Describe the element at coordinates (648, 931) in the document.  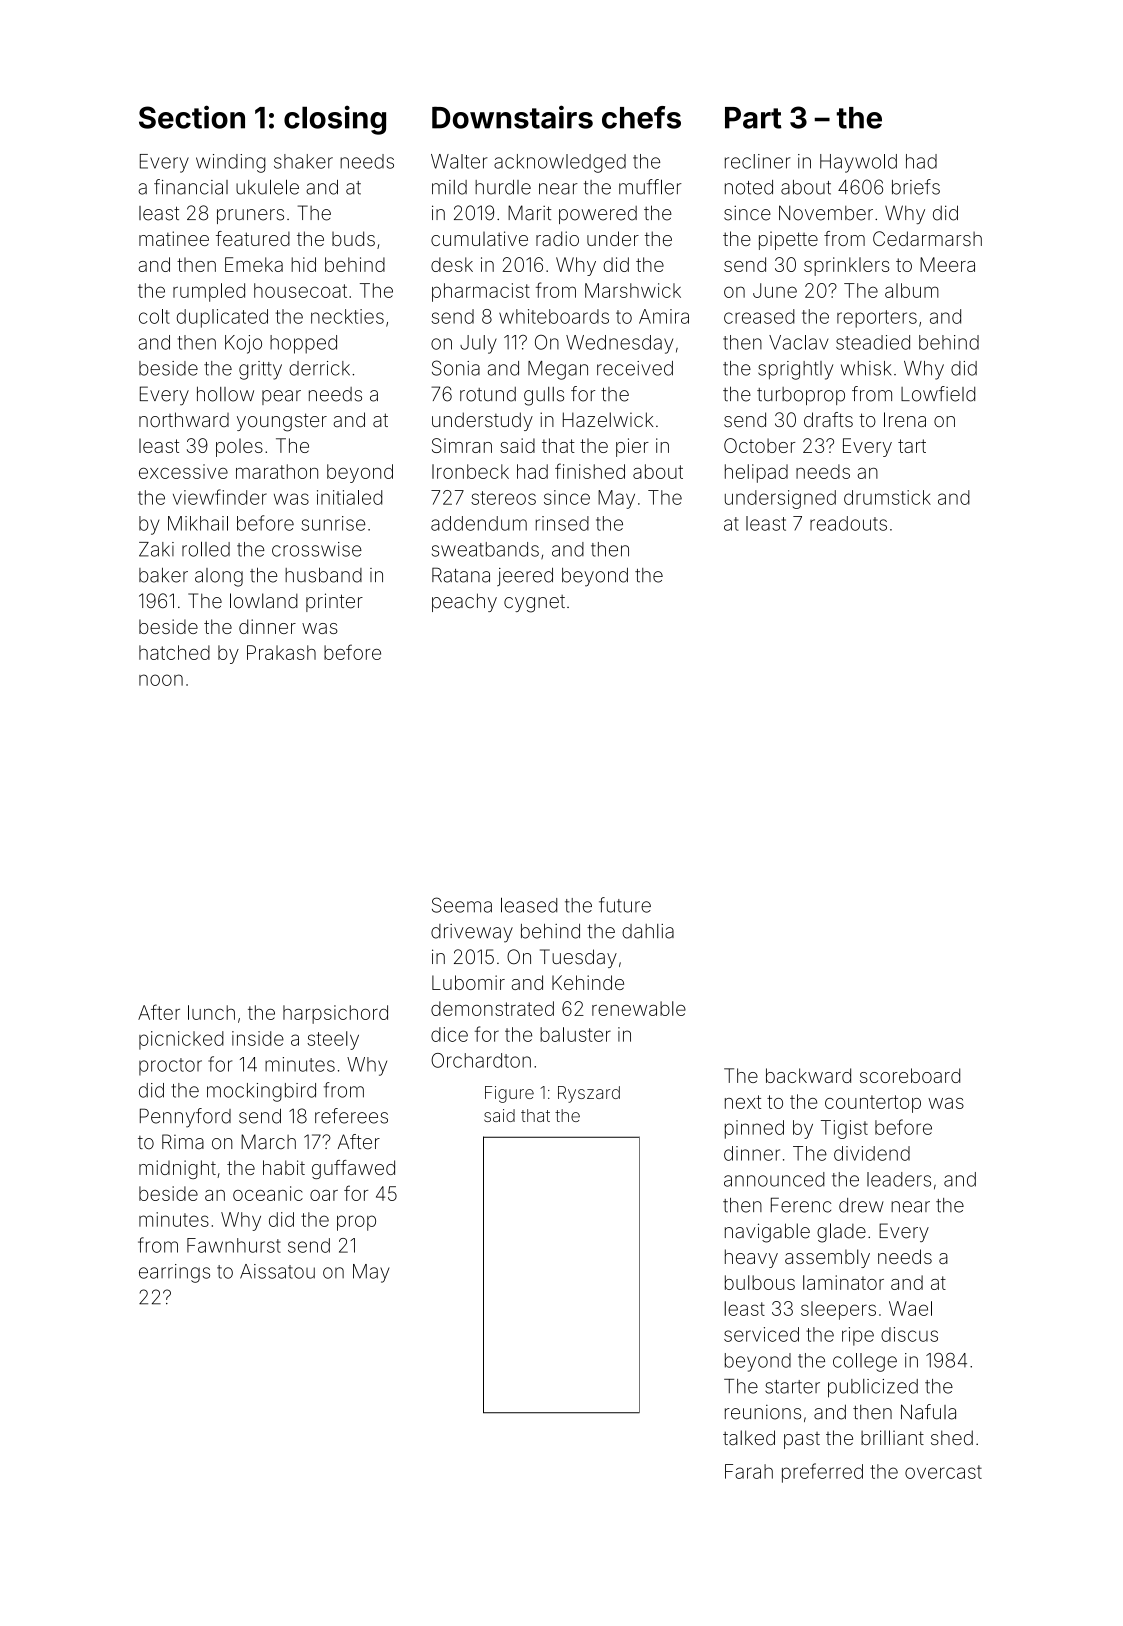
I see `dahlia` at that location.
